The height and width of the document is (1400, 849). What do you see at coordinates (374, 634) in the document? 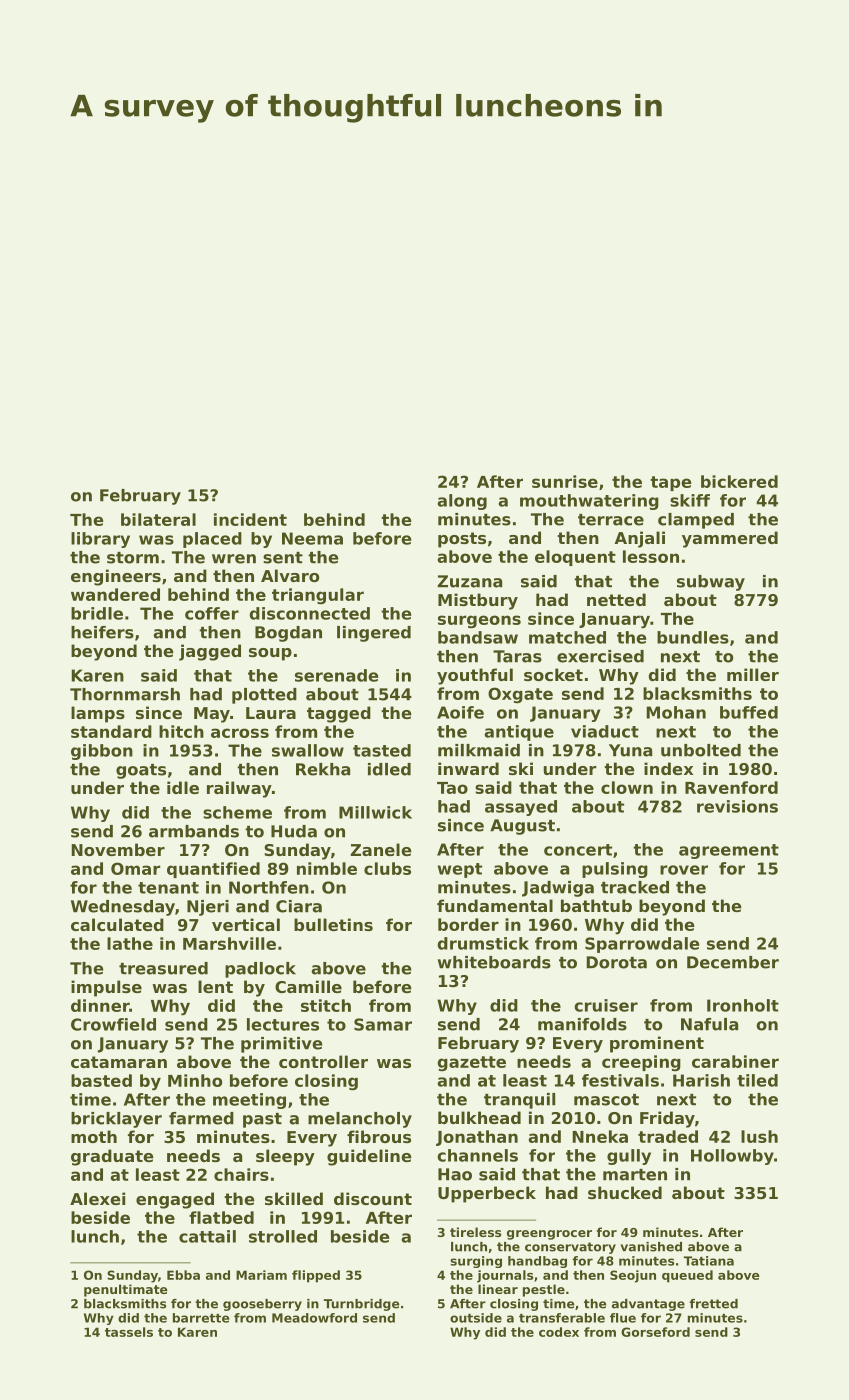
I see `lingered` at bounding box center [374, 634].
